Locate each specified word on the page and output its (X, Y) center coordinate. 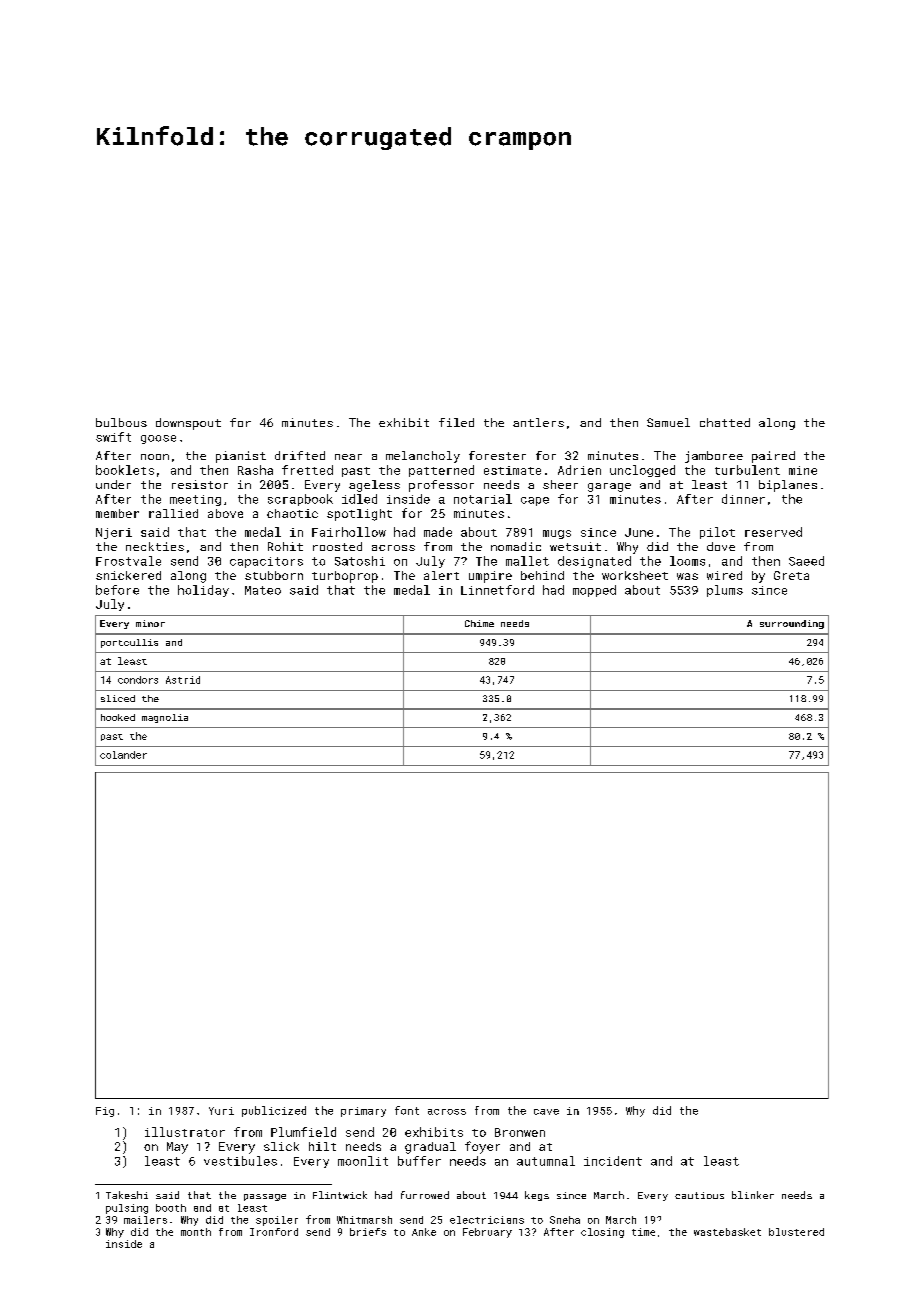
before (117, 590)
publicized (274, 1111)
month (196, 1232)
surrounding (792, 624)
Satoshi (360, 561)
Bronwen (520, 1132)
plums (725, 591)
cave (546, 1112)
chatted (725, 422)
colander (123, 755)
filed (456, 422)
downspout (188, 424)
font (407, 1110)
